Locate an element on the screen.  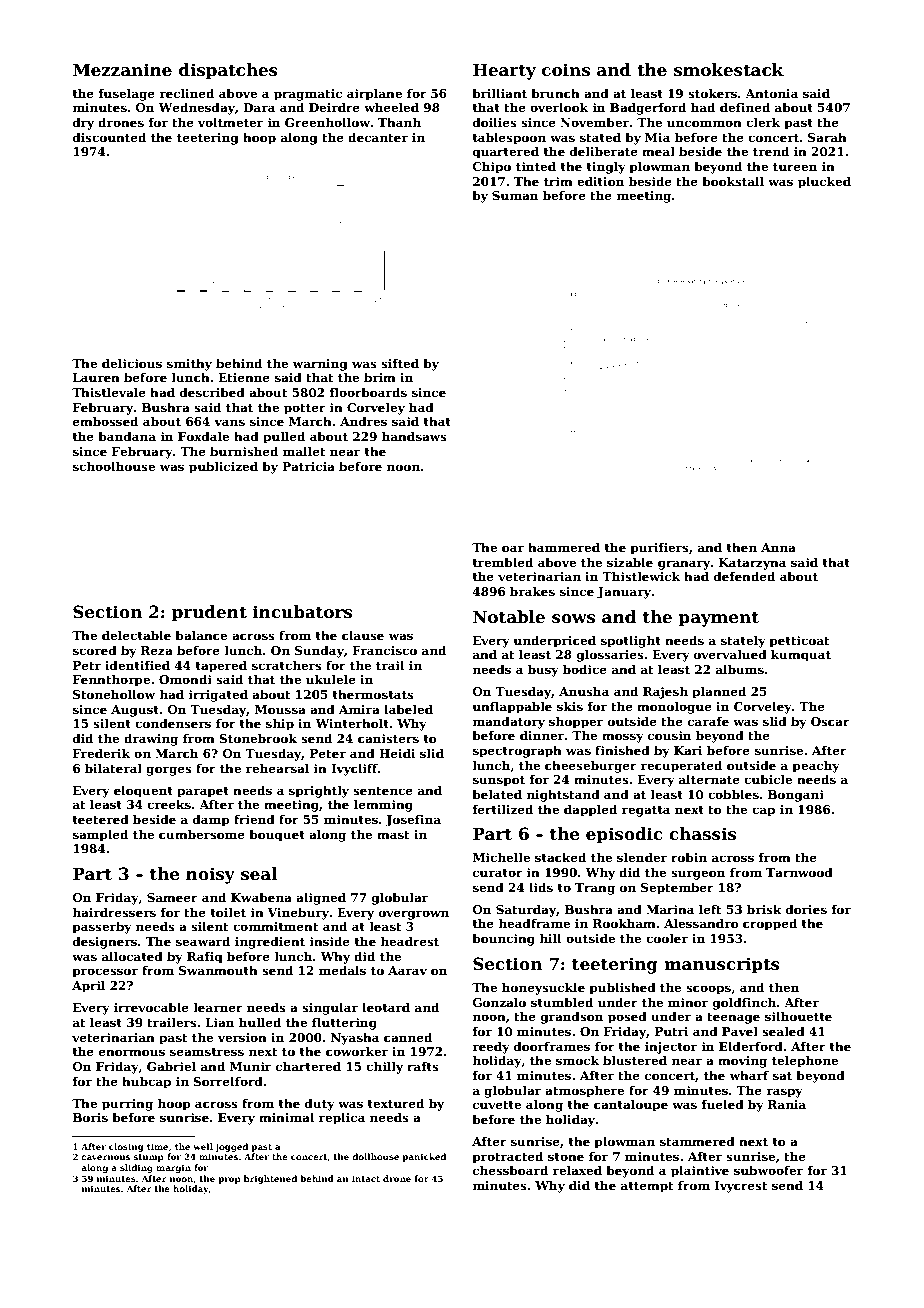
unflappable is located at coordinates (512, 707).
